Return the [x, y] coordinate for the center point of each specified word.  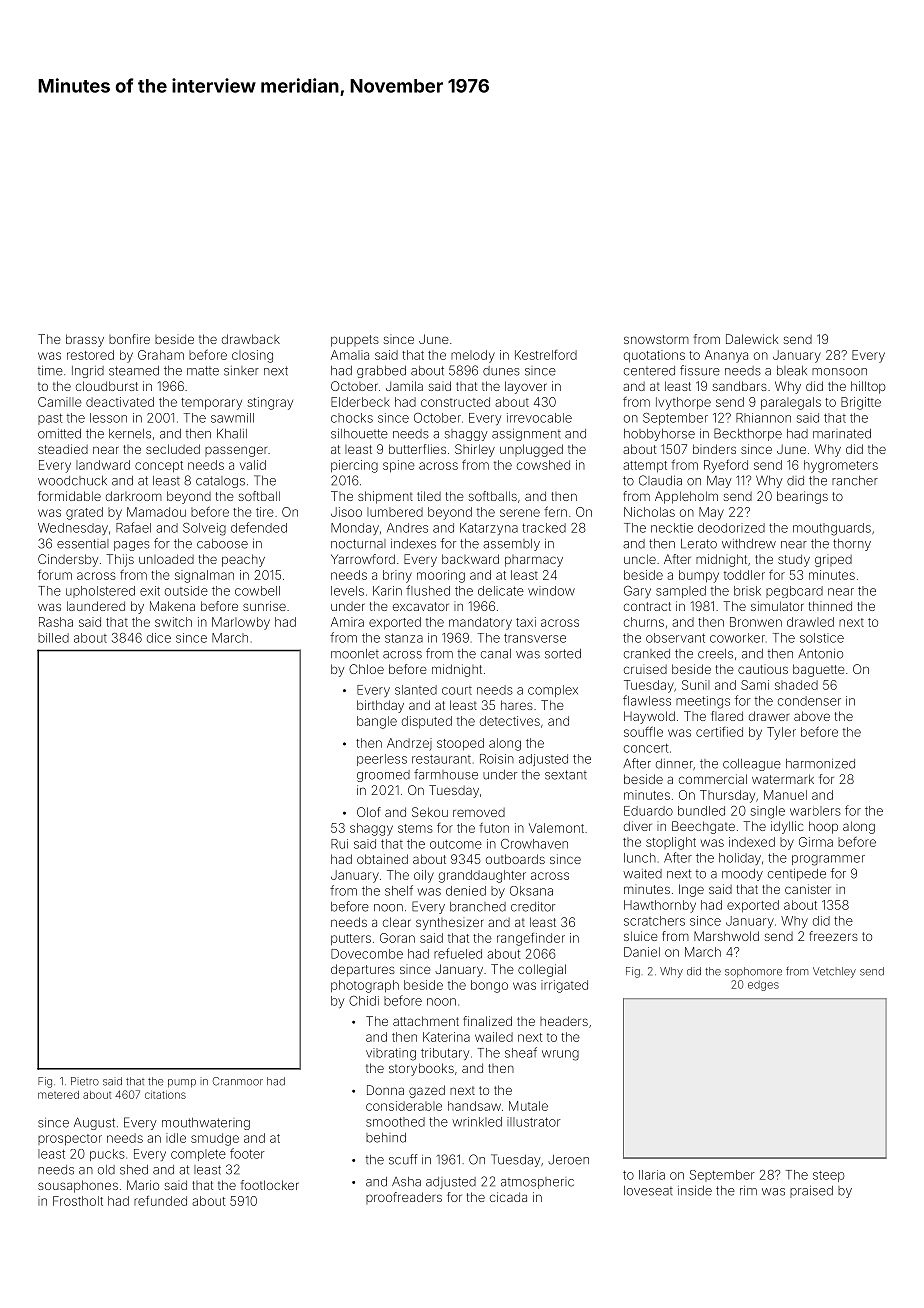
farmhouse [446, 774]
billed [53, 638]
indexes [413, 544]
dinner [674, 764]
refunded [160, 1201]
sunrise [264, 606]
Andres [407, 528]
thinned [830, 606]
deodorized [731, 528]
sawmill [232, 418]
